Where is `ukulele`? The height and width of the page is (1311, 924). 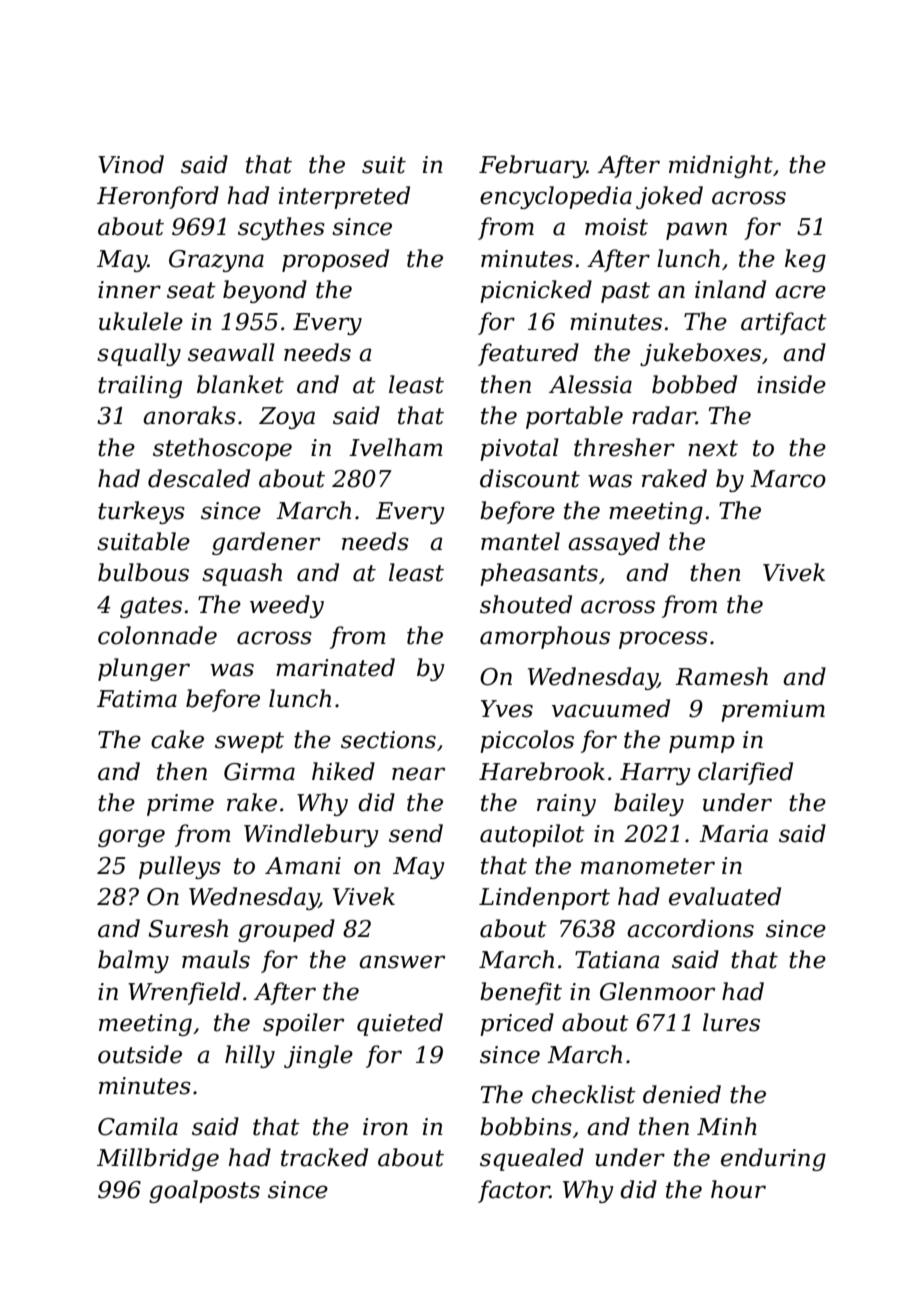
ukulele is located at coordinates (141, 321).
